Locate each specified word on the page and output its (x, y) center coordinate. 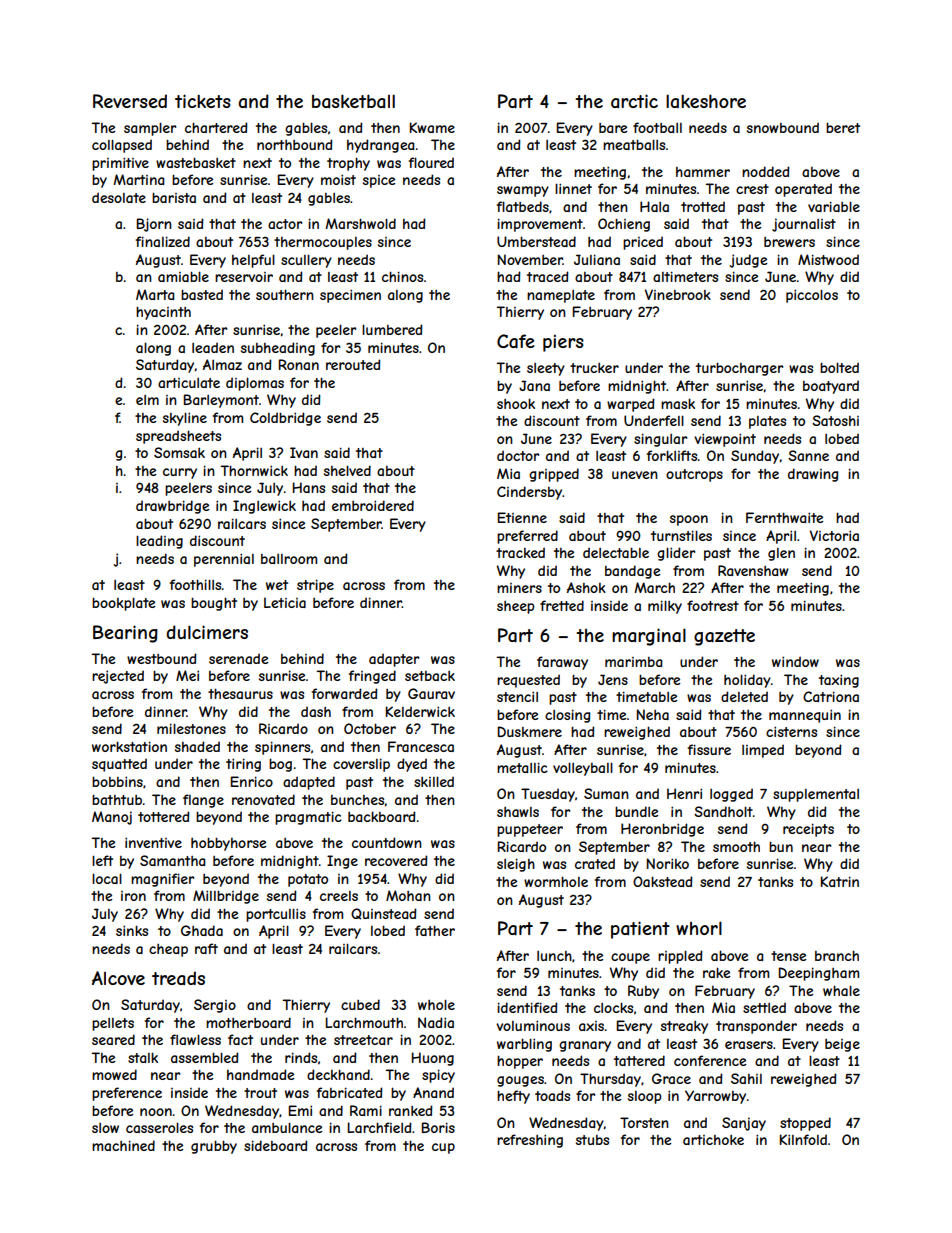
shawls (518, 812)
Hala (654, 206)
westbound (161, 658)
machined (123, 1145)
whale (841, 990)
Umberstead (536, 241)
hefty (513, 1097)
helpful (253, 261)
